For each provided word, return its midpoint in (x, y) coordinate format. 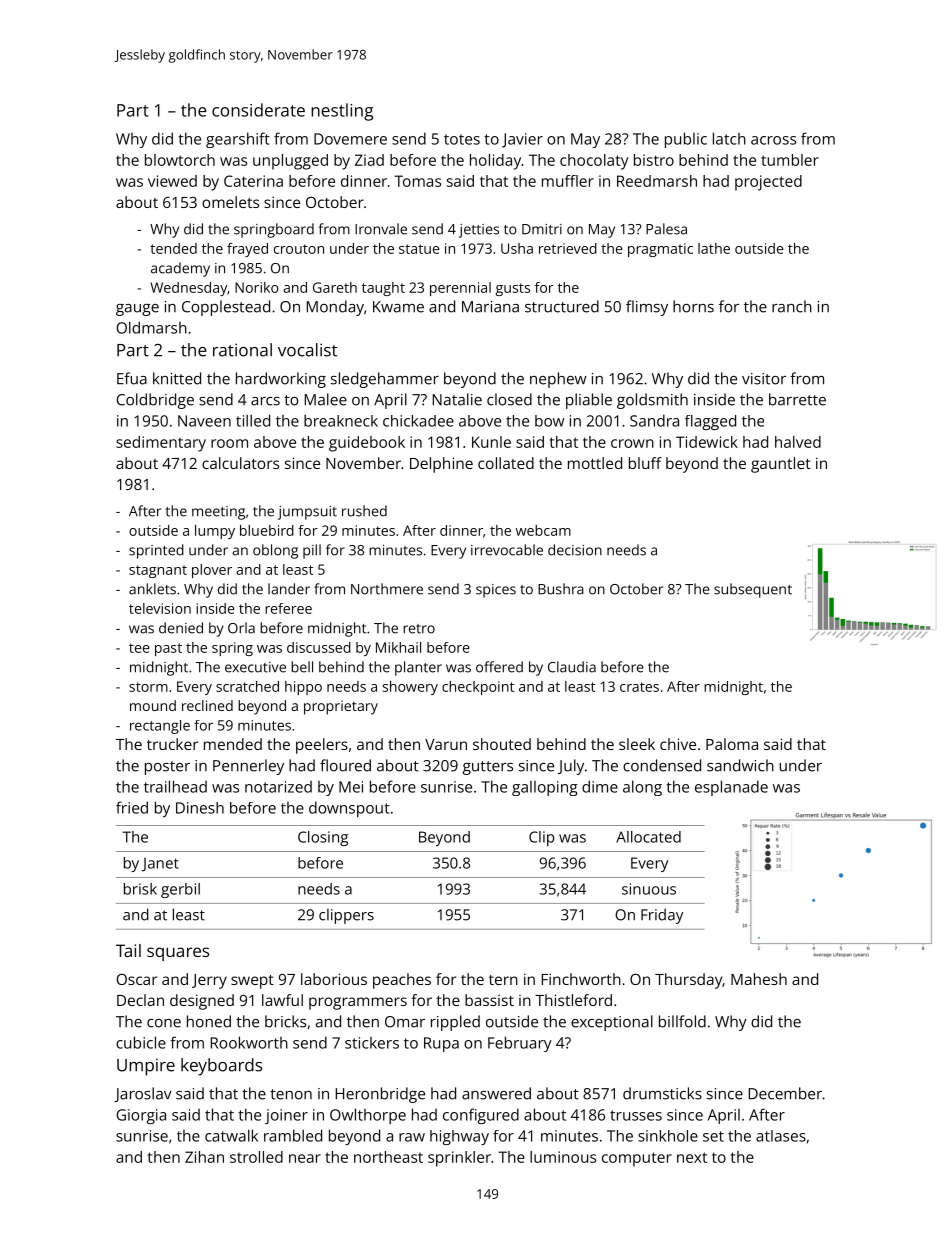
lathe (714, 248)
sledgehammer (385, 380)
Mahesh (759, 979)
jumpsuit (307, 513)
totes (462, 139)
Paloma (732, 744)
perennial (460, 289)
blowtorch (180, 160)
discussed (319, 647)
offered (499, 667)
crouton (299, 249)
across (773, 140)
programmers (358, 1003)
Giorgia (141, 1116)
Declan (140, 1000)
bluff (645, 463)
